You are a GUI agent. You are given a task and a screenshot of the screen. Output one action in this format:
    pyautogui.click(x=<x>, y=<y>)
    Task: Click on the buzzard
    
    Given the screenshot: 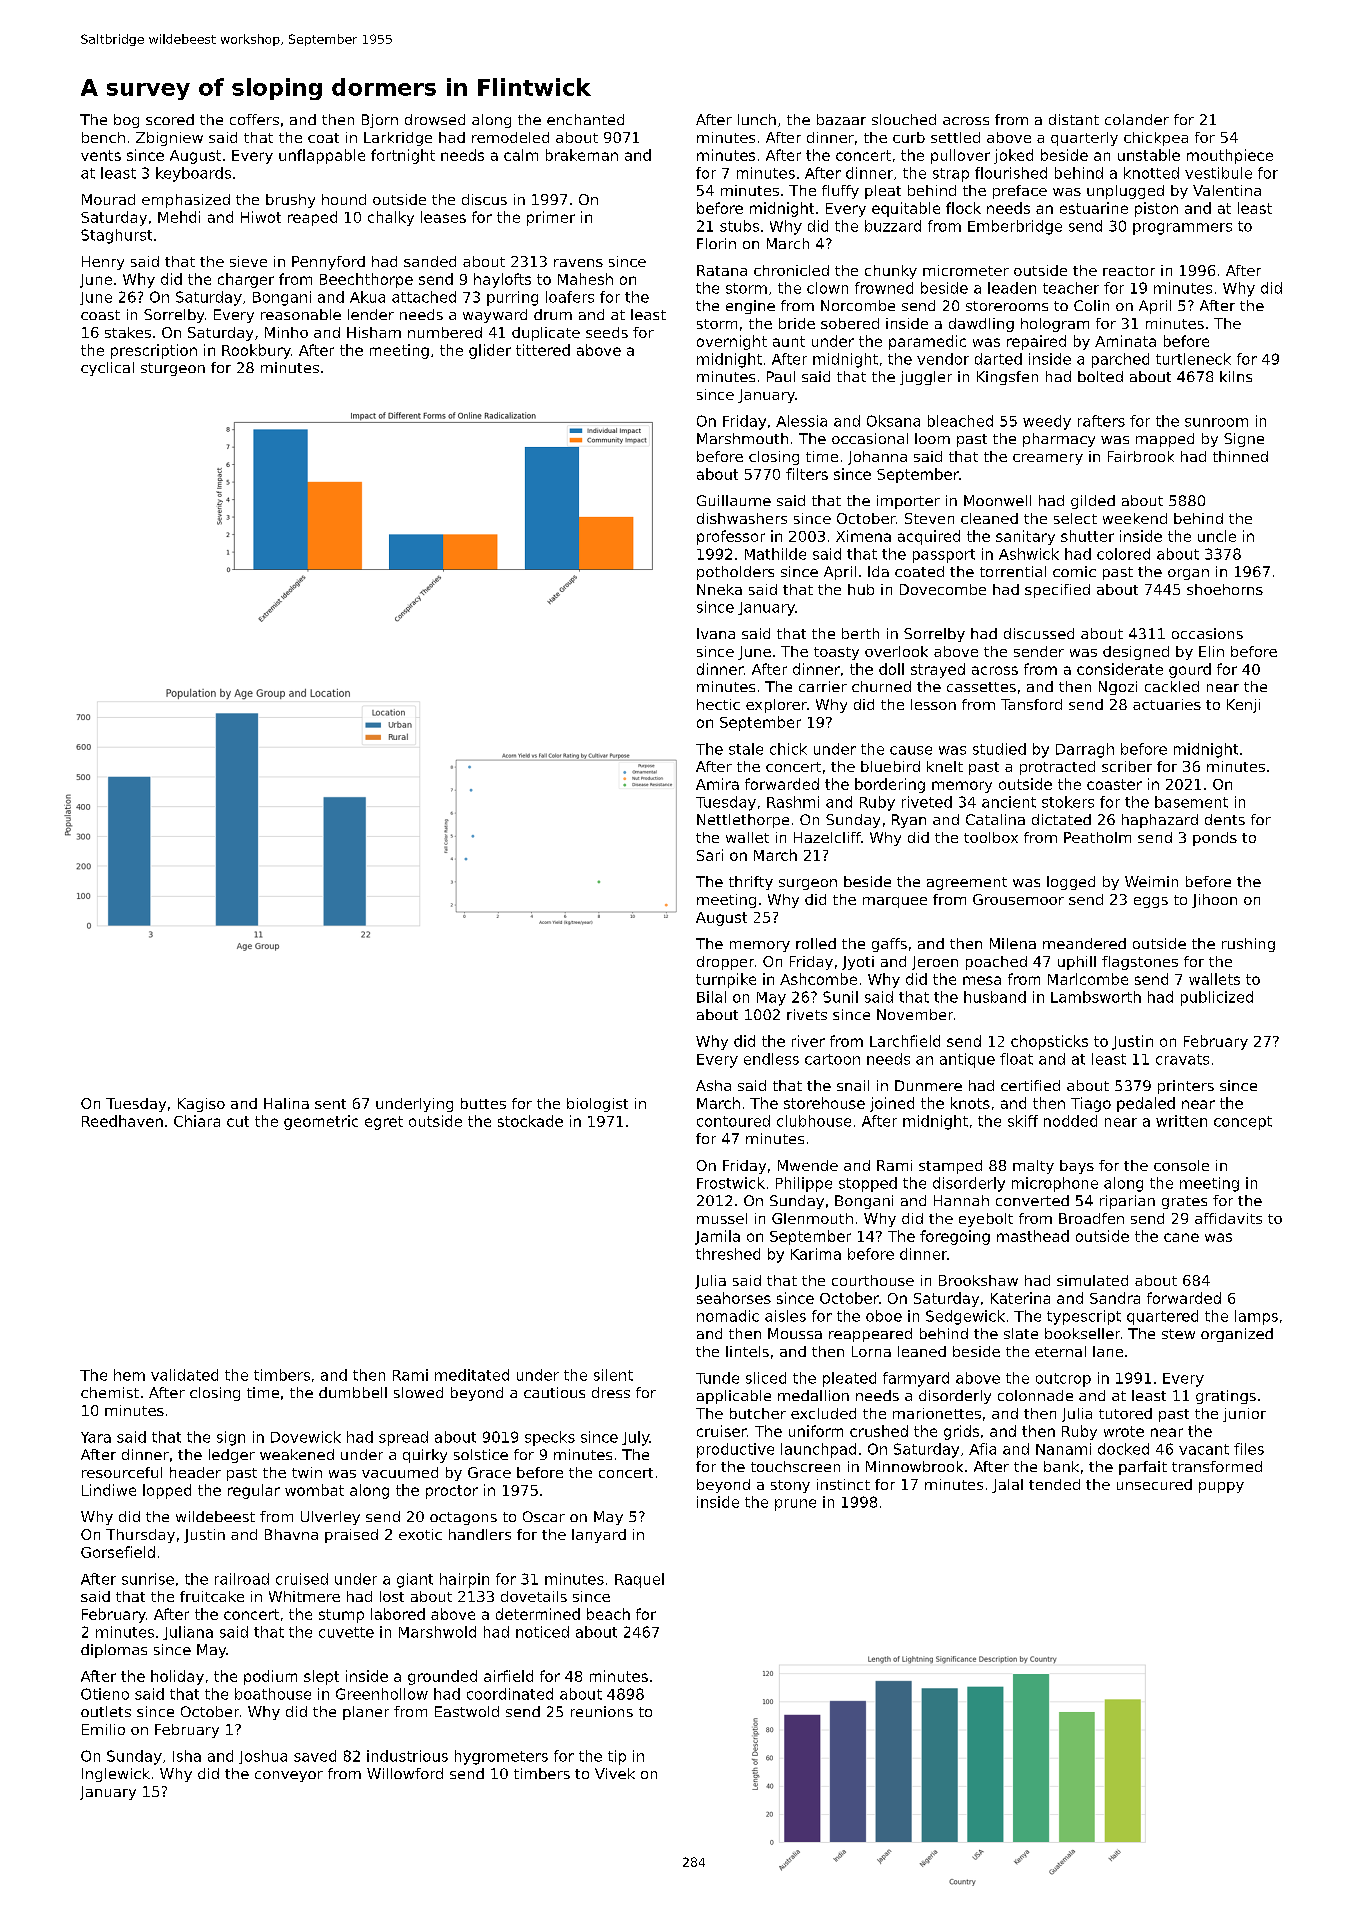 What is the action you would take?
    pyautogui.click(x=893, y=226)
